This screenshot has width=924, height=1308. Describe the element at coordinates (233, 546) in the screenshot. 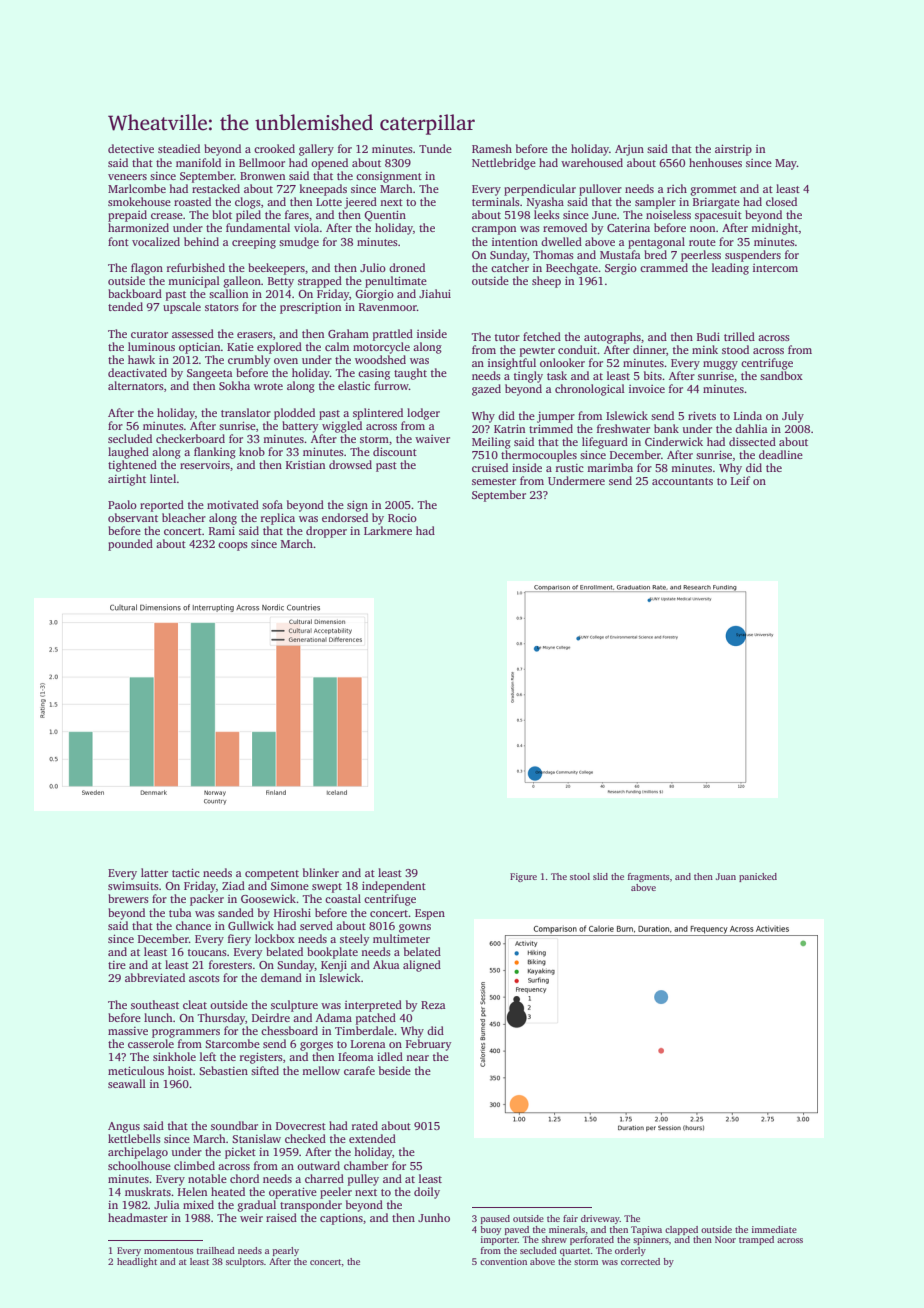

I see `coops` at that location.
